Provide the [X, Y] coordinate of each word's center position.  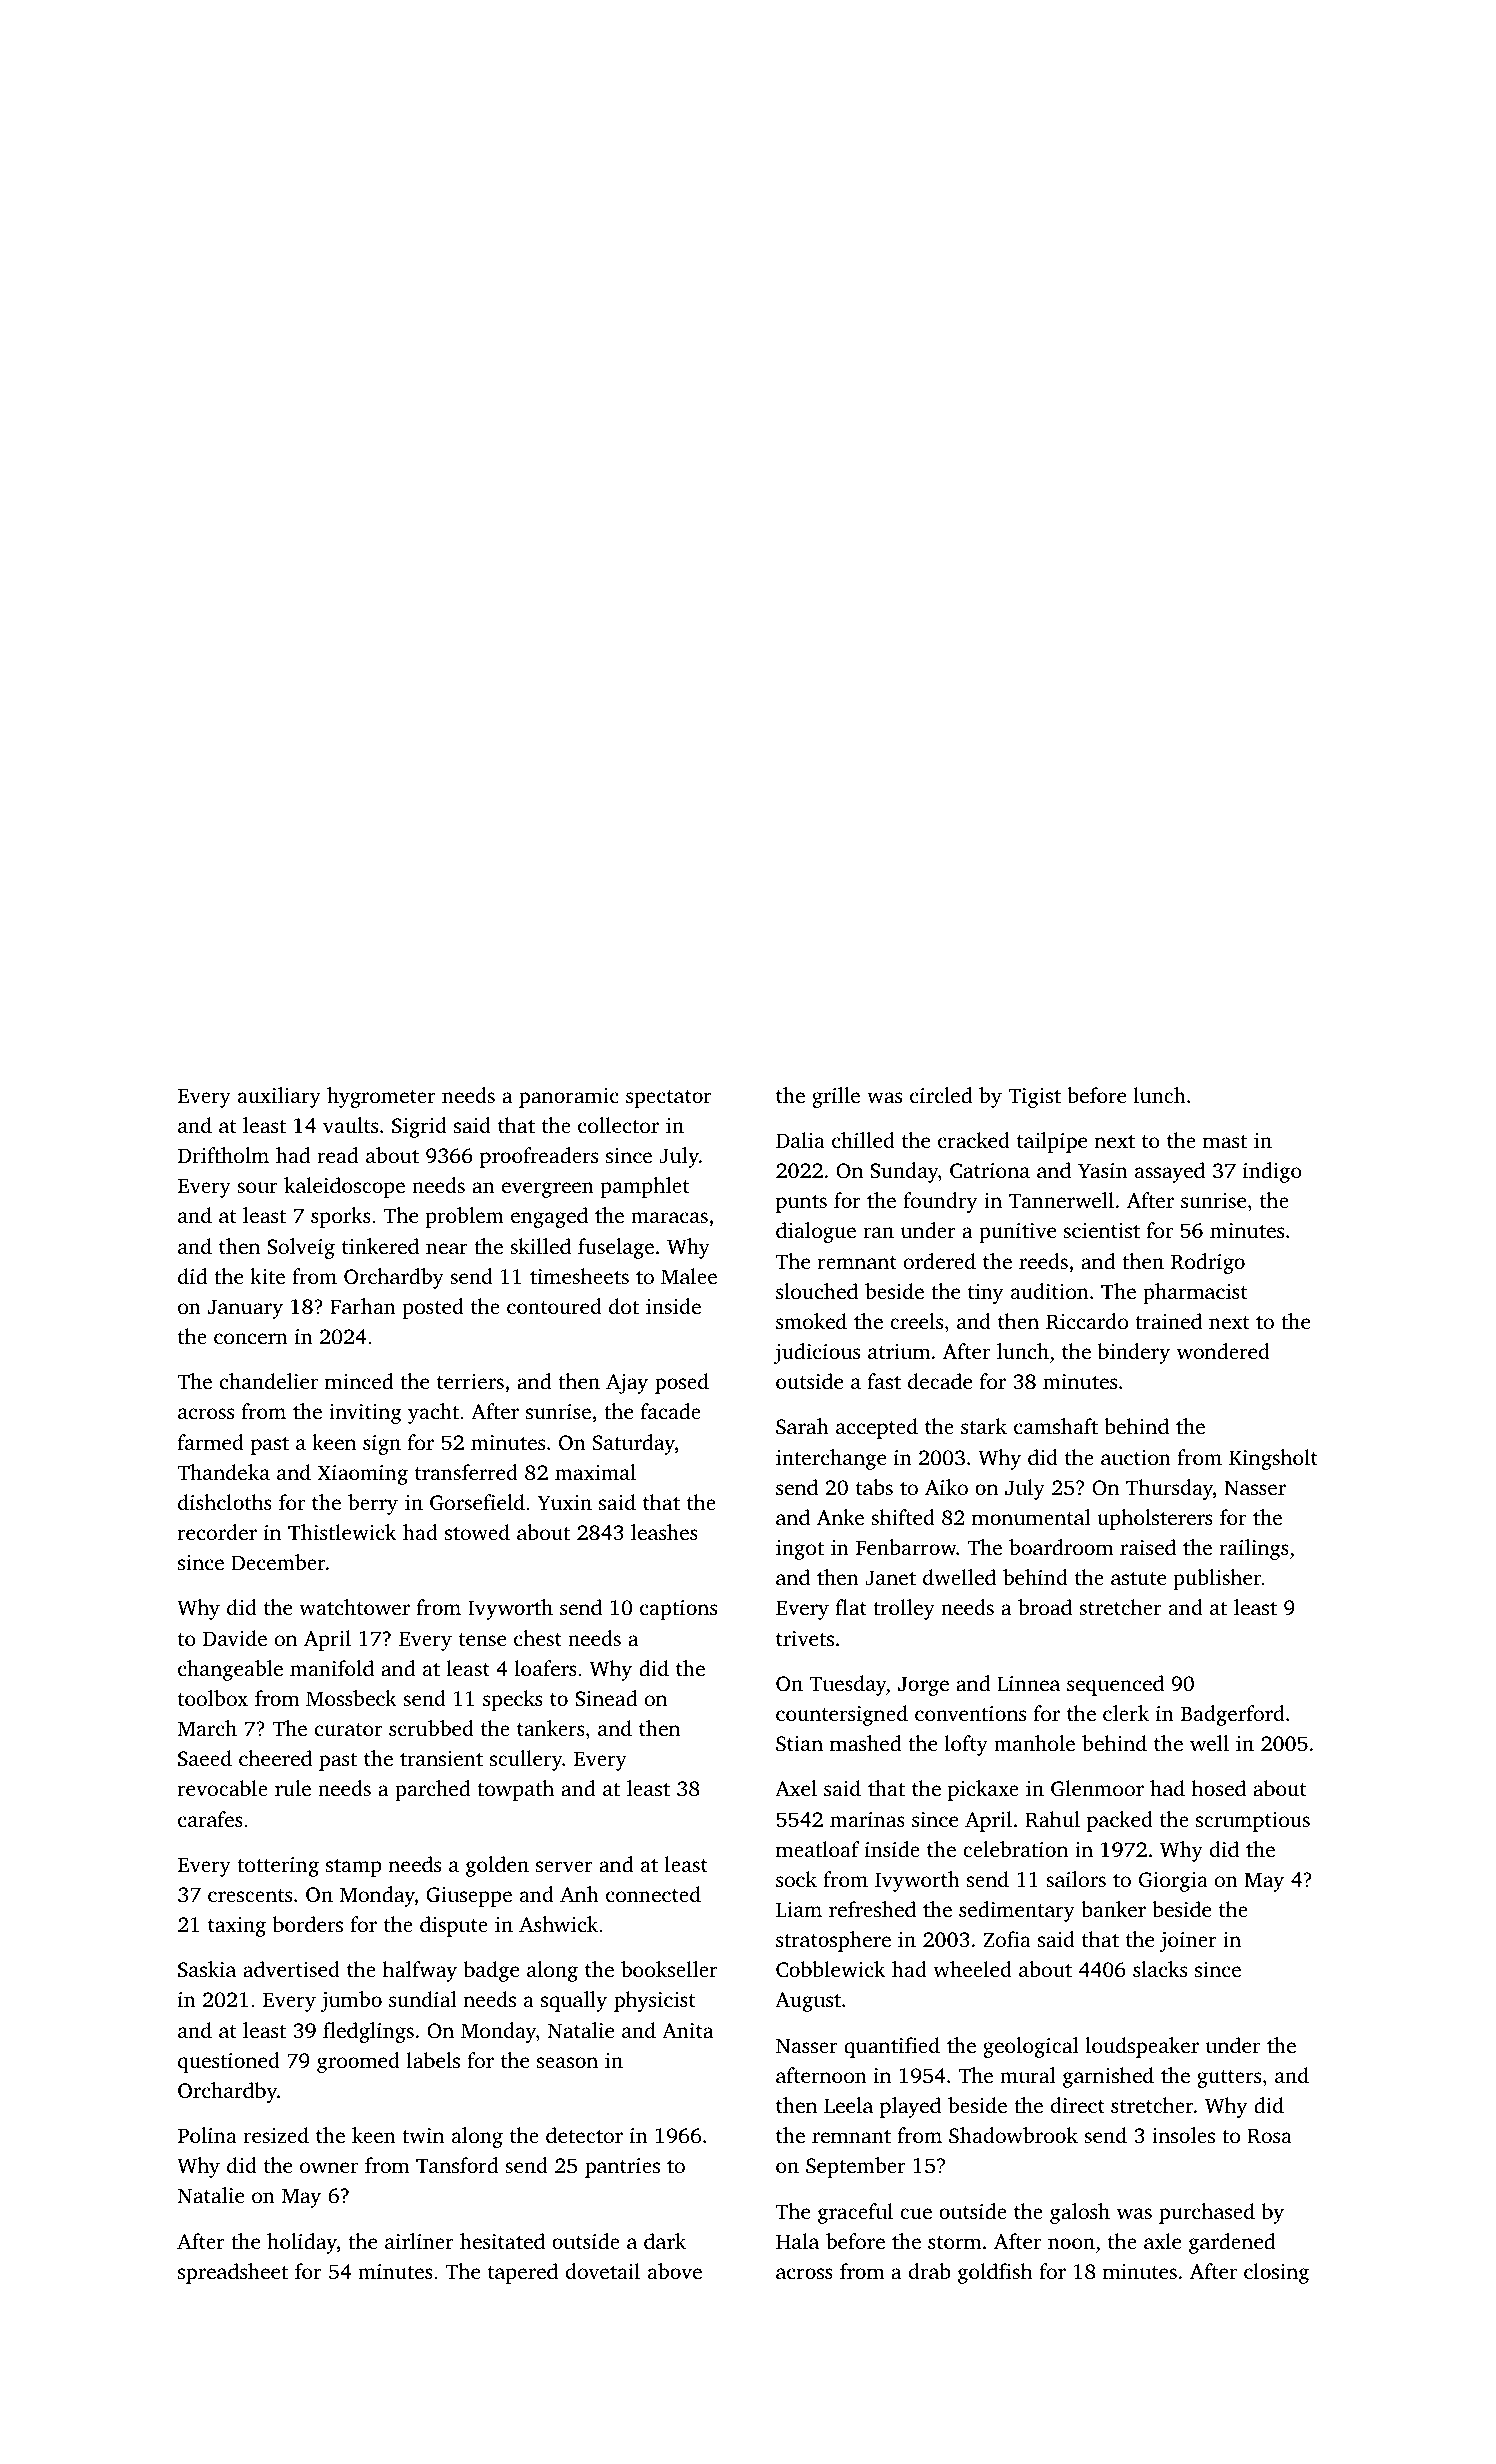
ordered [940, 1261]
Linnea [1028, 1683]
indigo [1272, 1172]
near [447, 1248]
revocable [223, 1788]
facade [671, 1411]
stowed [477, 1532]
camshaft [1056, 1426]
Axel [796, 1788]
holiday [302, 2243]
